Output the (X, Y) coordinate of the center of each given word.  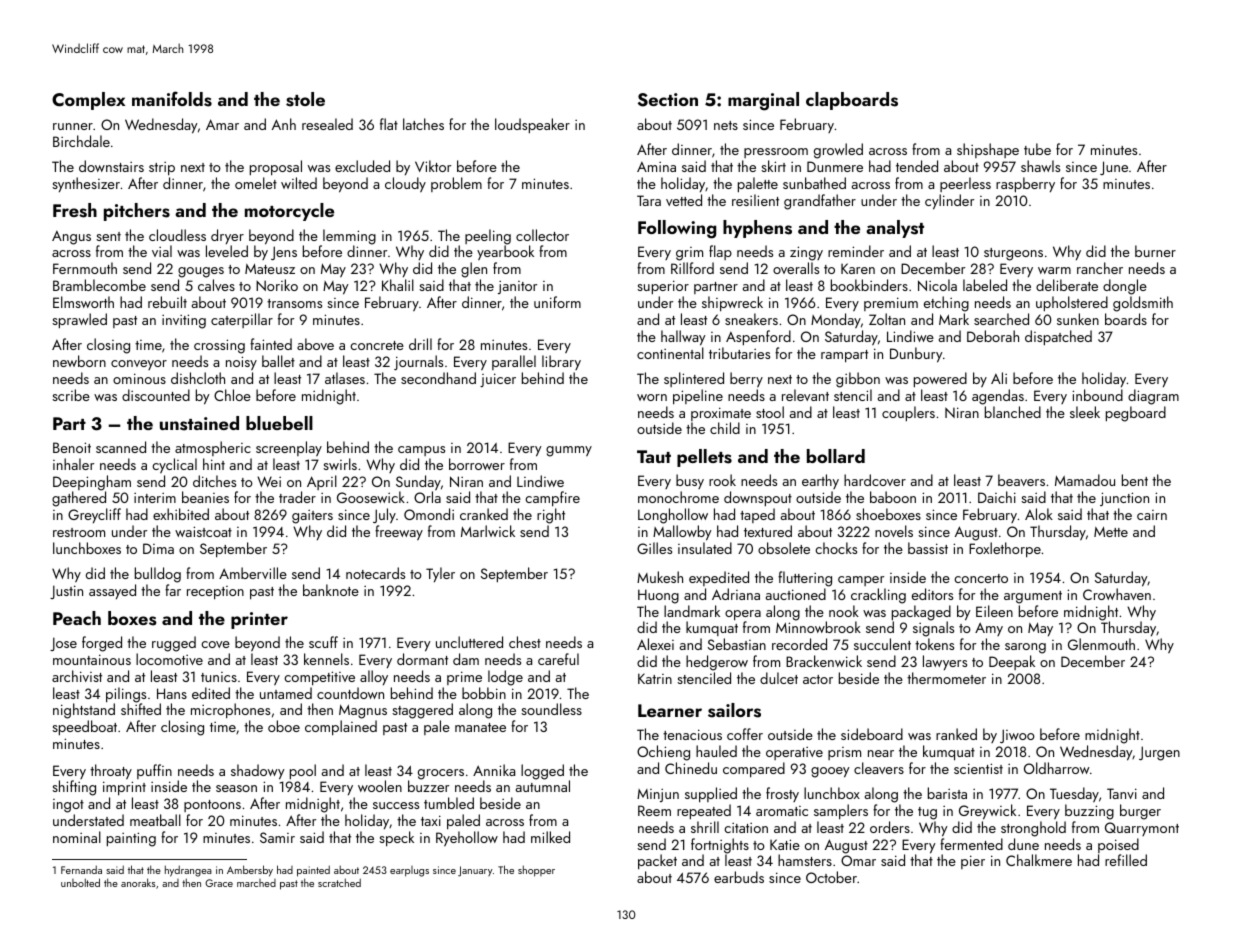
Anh (284, 124)
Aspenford (758, 337)
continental (670, 353)
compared (754, 769)
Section (668, 100)
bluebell (279, 423)
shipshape (988, 150)
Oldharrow (1057, 768)
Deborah (993, 336)
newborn (79, 361)
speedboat (84, 727)
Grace (219, 883)
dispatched (1058, 337)
